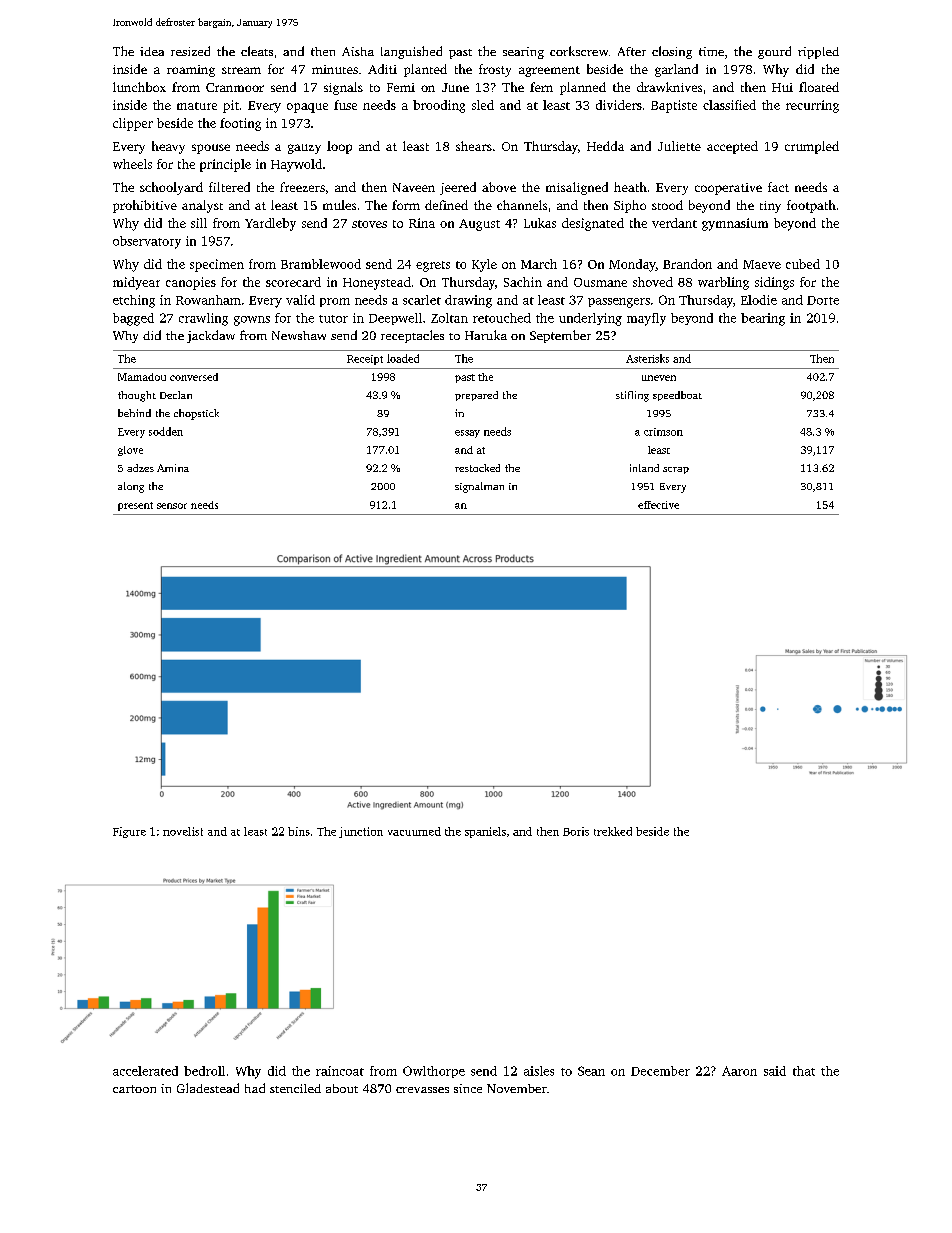  What do you see at coordinates (676, 470) in the screenshot?
I see `scrap` at bounding box center [676, 470].
